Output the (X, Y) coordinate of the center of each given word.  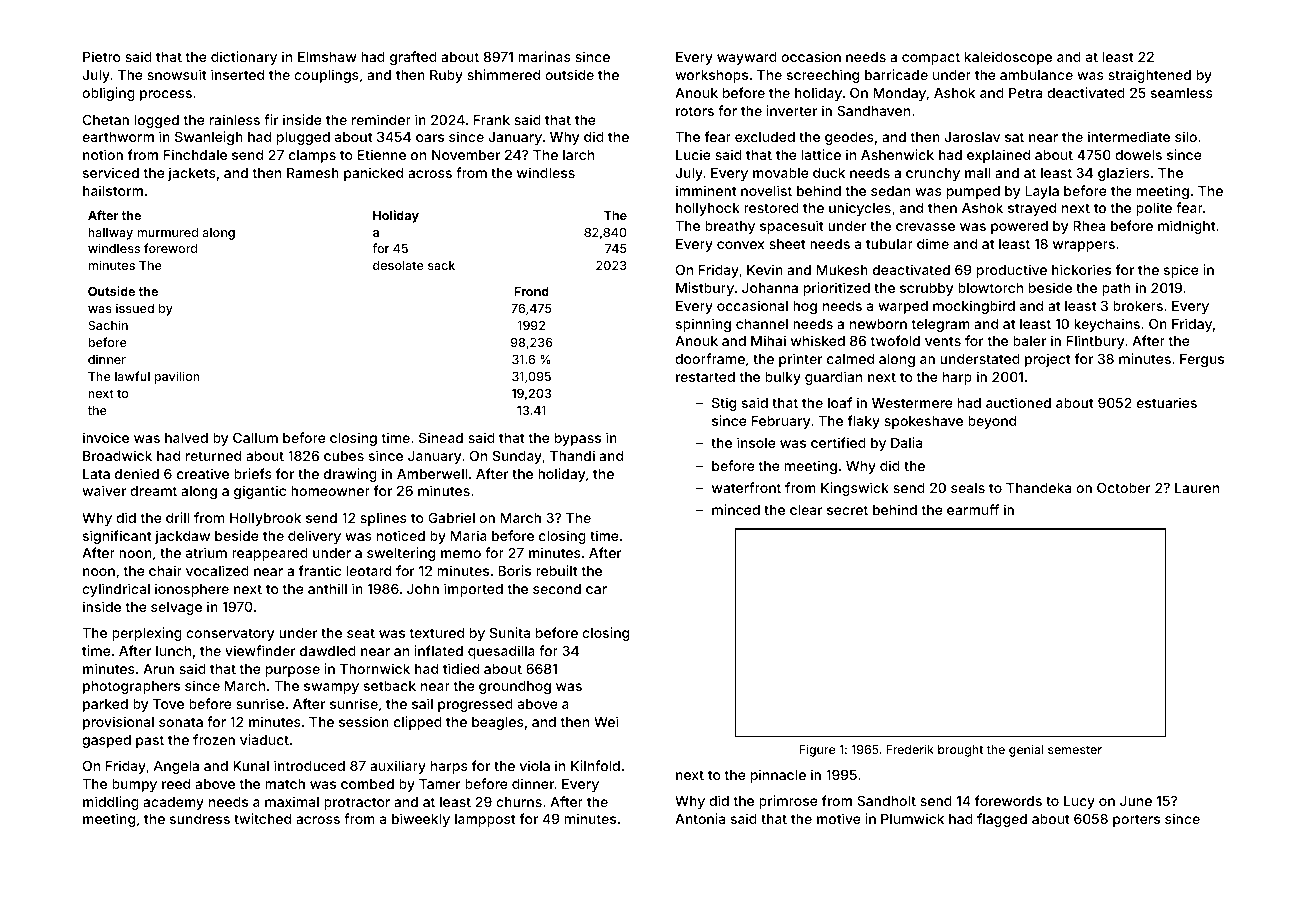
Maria (469, 535)
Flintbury (1095, 342)
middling (111, 803)
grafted (413, 58)
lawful (132, 376)
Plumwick (912, 818)
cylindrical (116, 590)
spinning (703, 325)
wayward (747, 58)
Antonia (700, 818)
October (1124, 487)
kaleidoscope (1008, 58)
